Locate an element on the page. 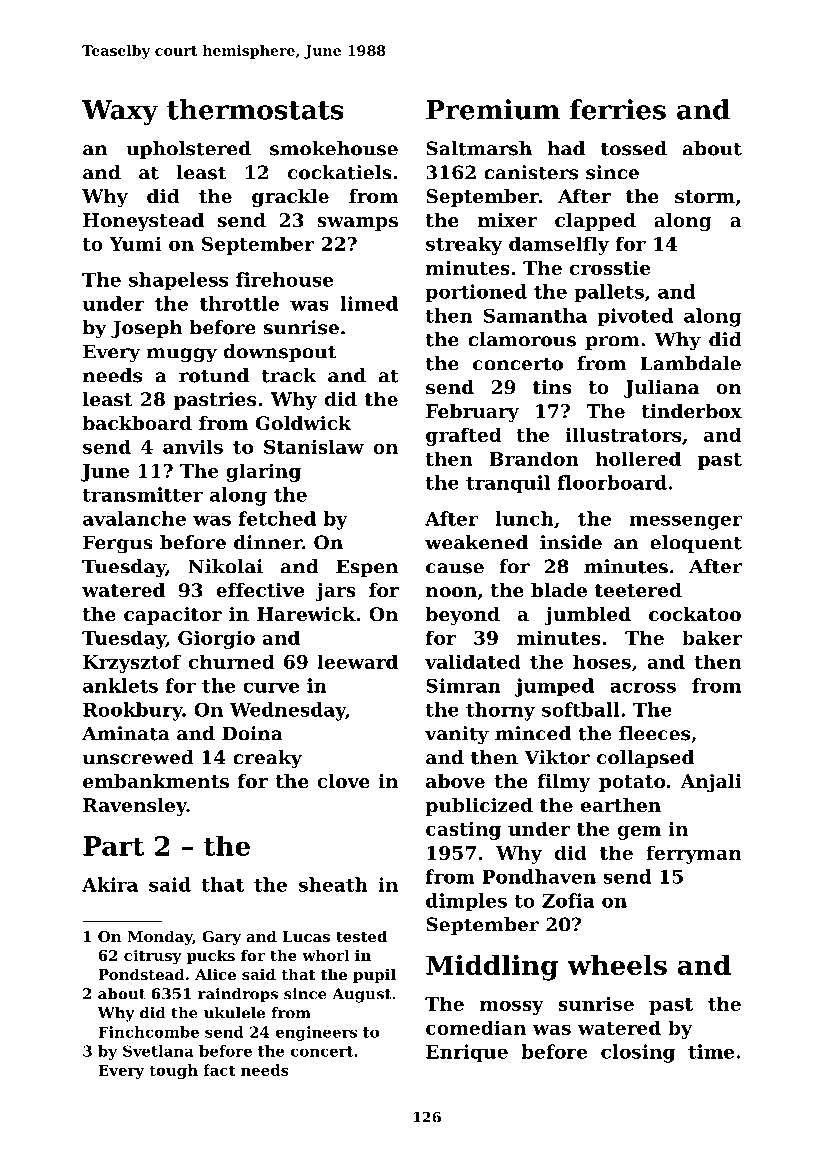 The height and width of the document is (1169, 824). mixer is located at coordinates (507, 220).
